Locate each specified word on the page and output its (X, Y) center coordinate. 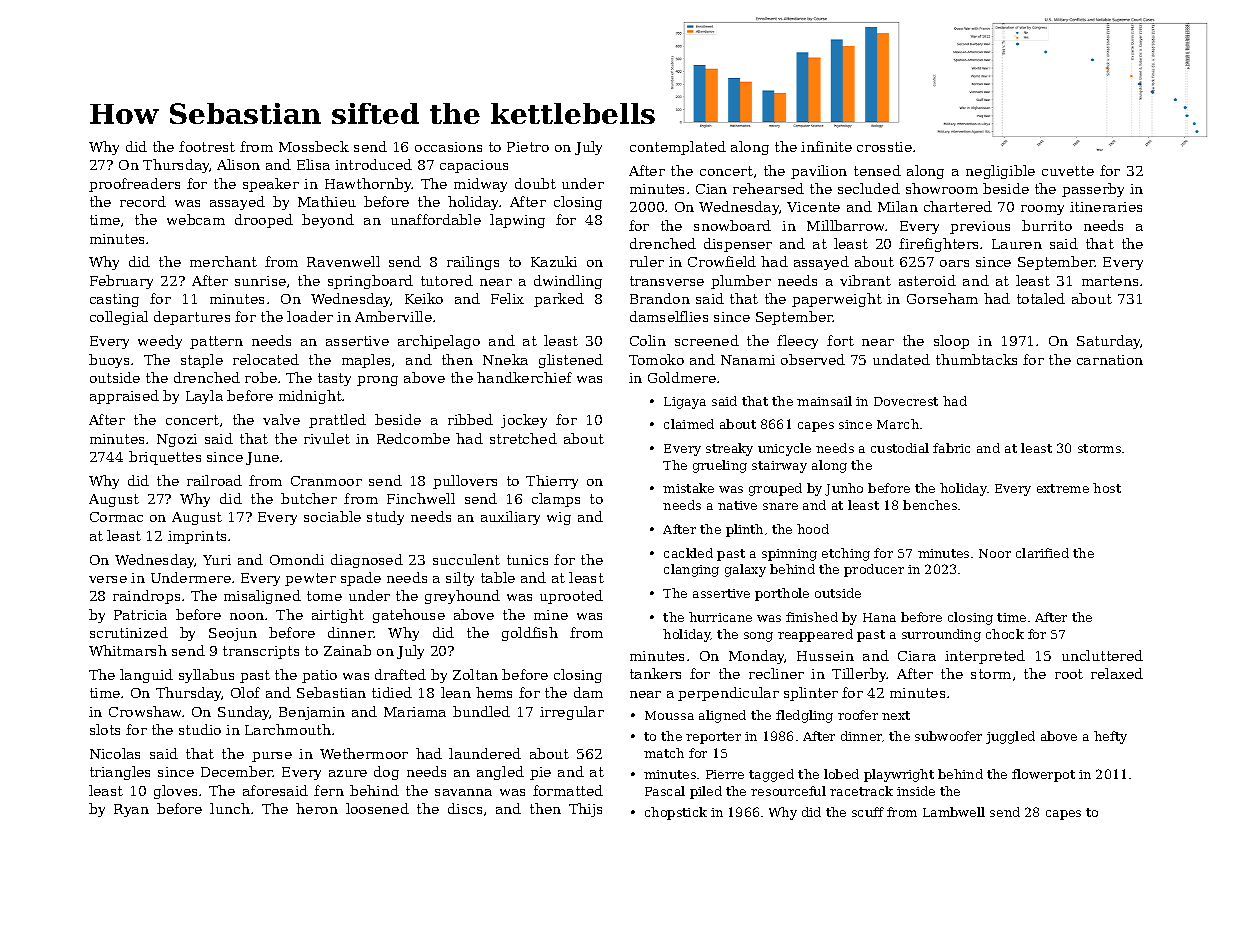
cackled (688, 553)
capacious (474, 166)
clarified (1042, 553)
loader (310, 316)
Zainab (347, 650)
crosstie (884, 147)
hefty (1110, 737)
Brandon (660, 298)
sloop (951, 342)
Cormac (116, 517)
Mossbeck (314, 146)
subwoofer (948, 736)
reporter (713, 738)
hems (494, 692)
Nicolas (115, 753)
